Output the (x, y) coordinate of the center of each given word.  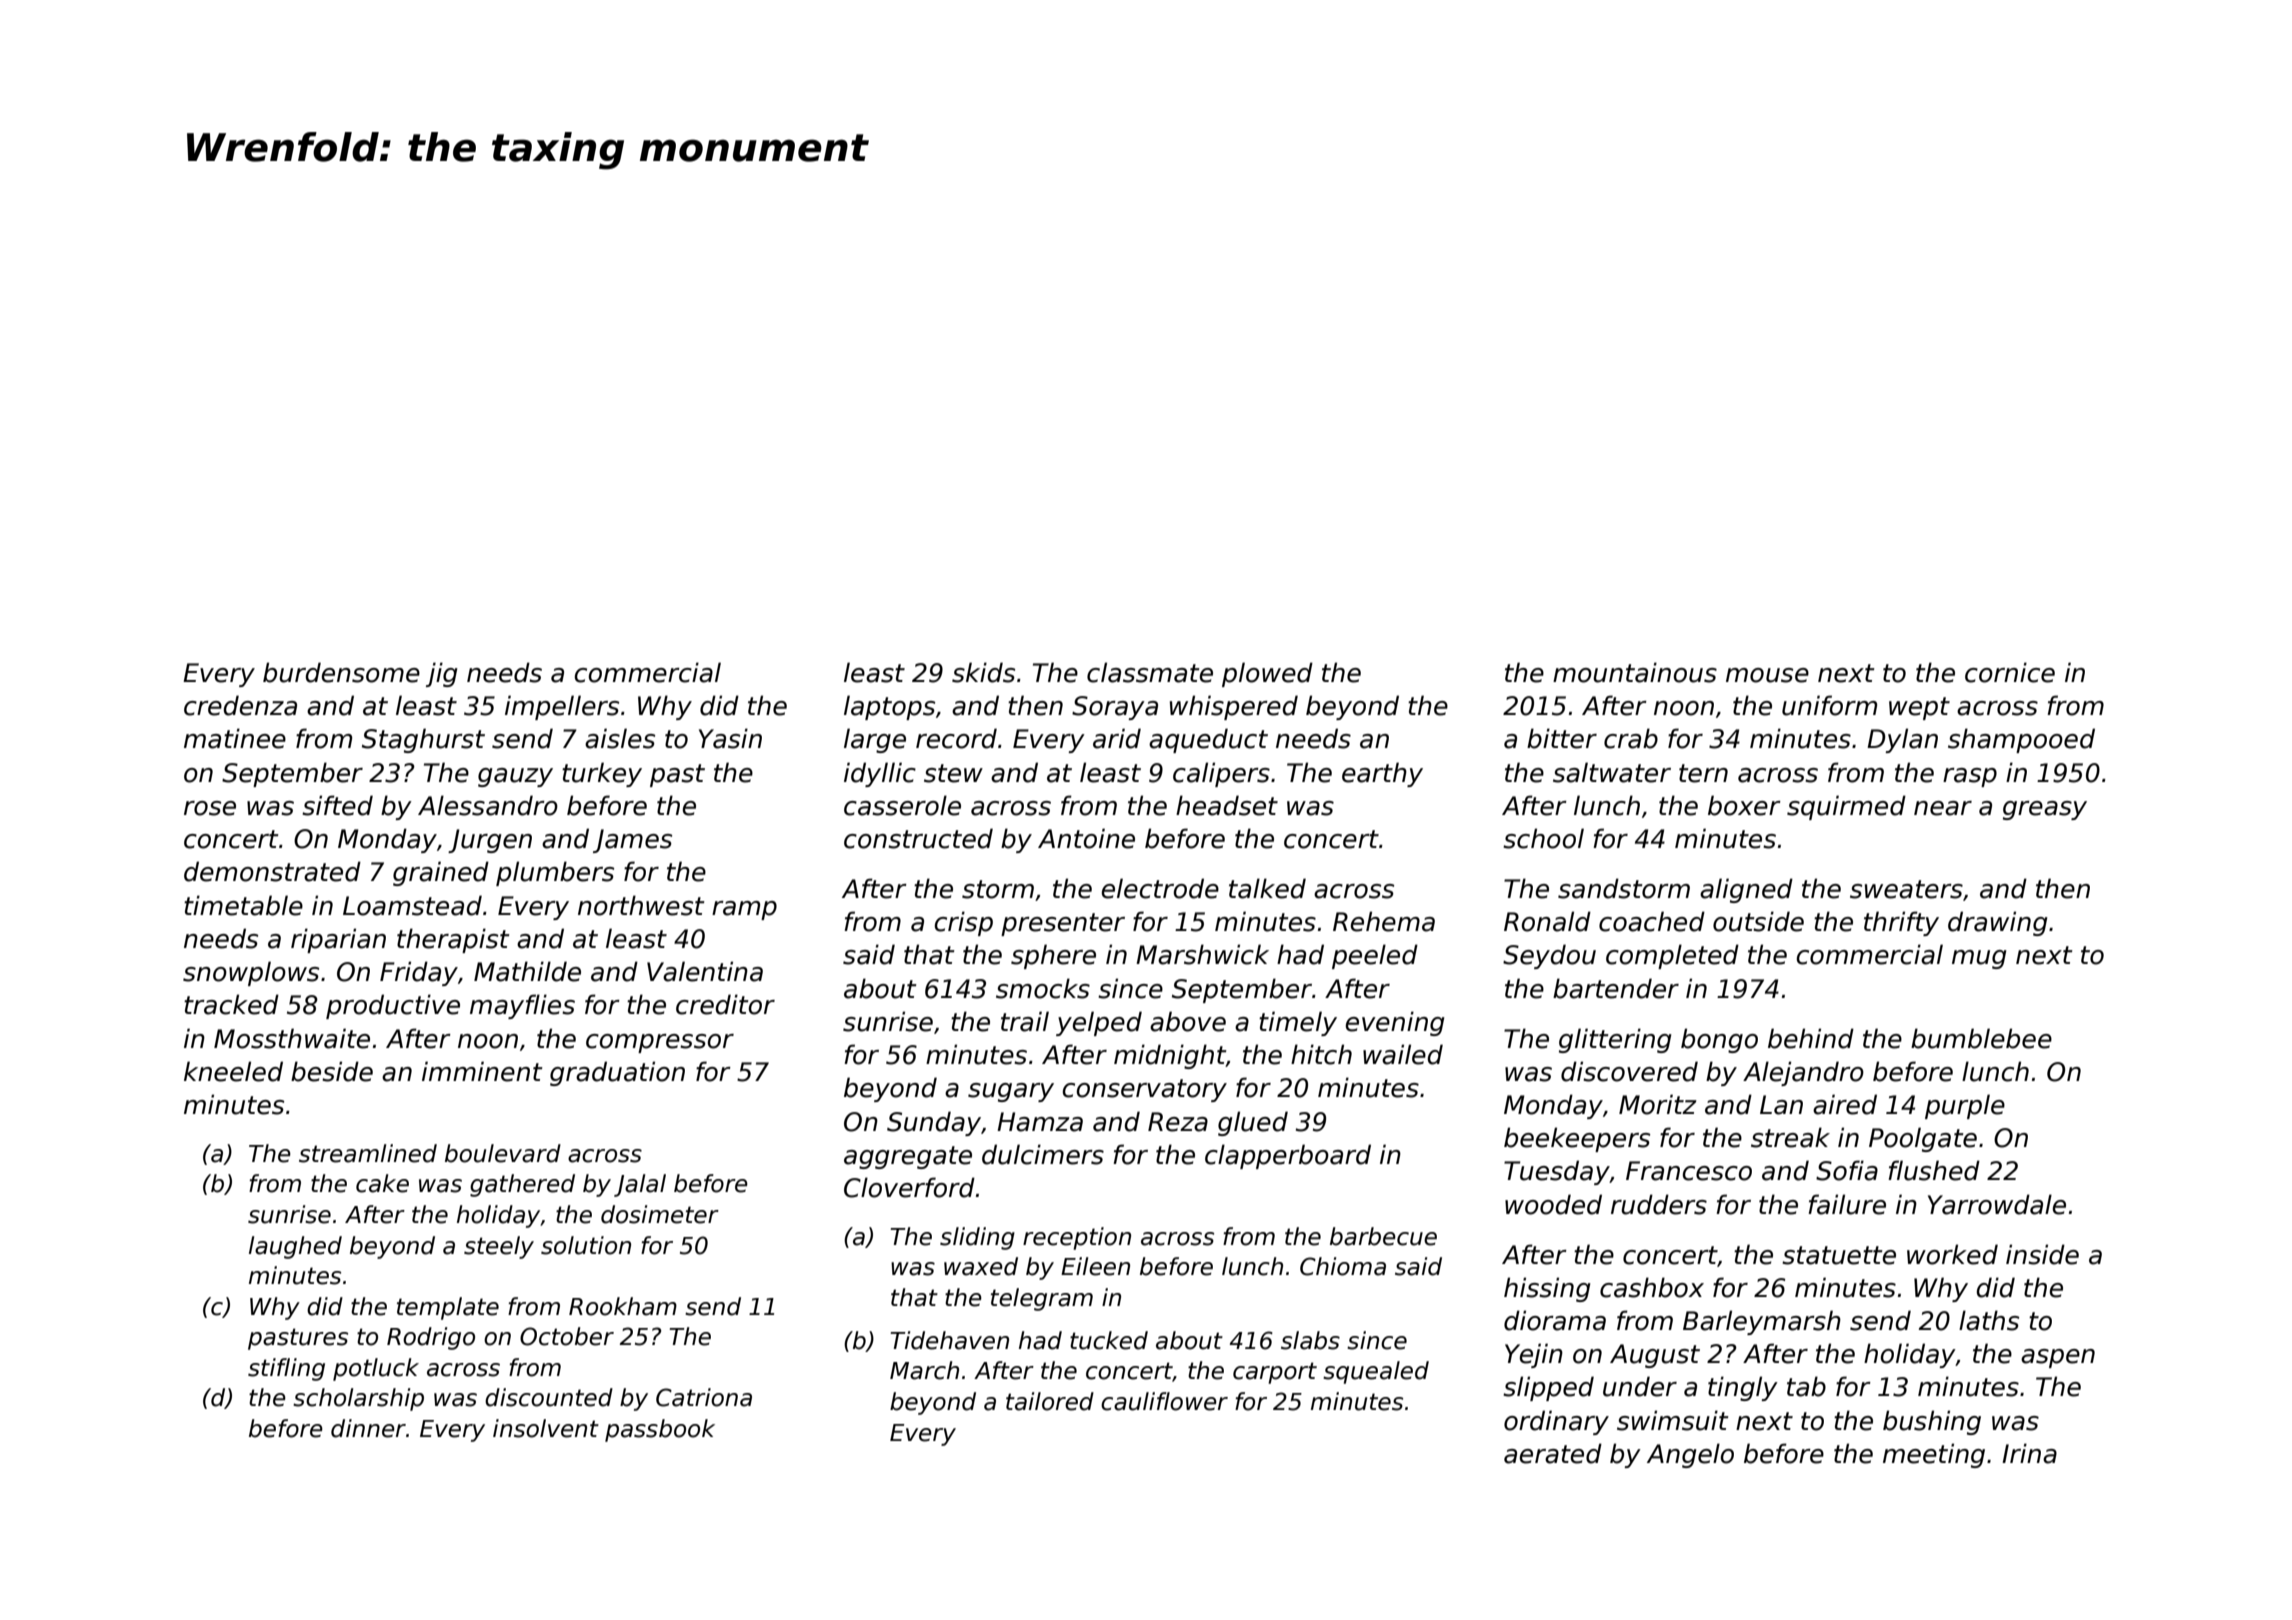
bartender (1616, 988)
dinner (368, 1428)
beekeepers (1577, 1139)
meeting (1934, 1455)
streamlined (368, 1153)
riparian (338, 940)
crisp (964, 923)
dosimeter (660, 1214)
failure (1847, 1204)
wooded (1553, 1204)
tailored (1050, 1401)
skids (983, 672)
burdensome (341, 672)
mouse (1767, 675)
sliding (977, 1238)
